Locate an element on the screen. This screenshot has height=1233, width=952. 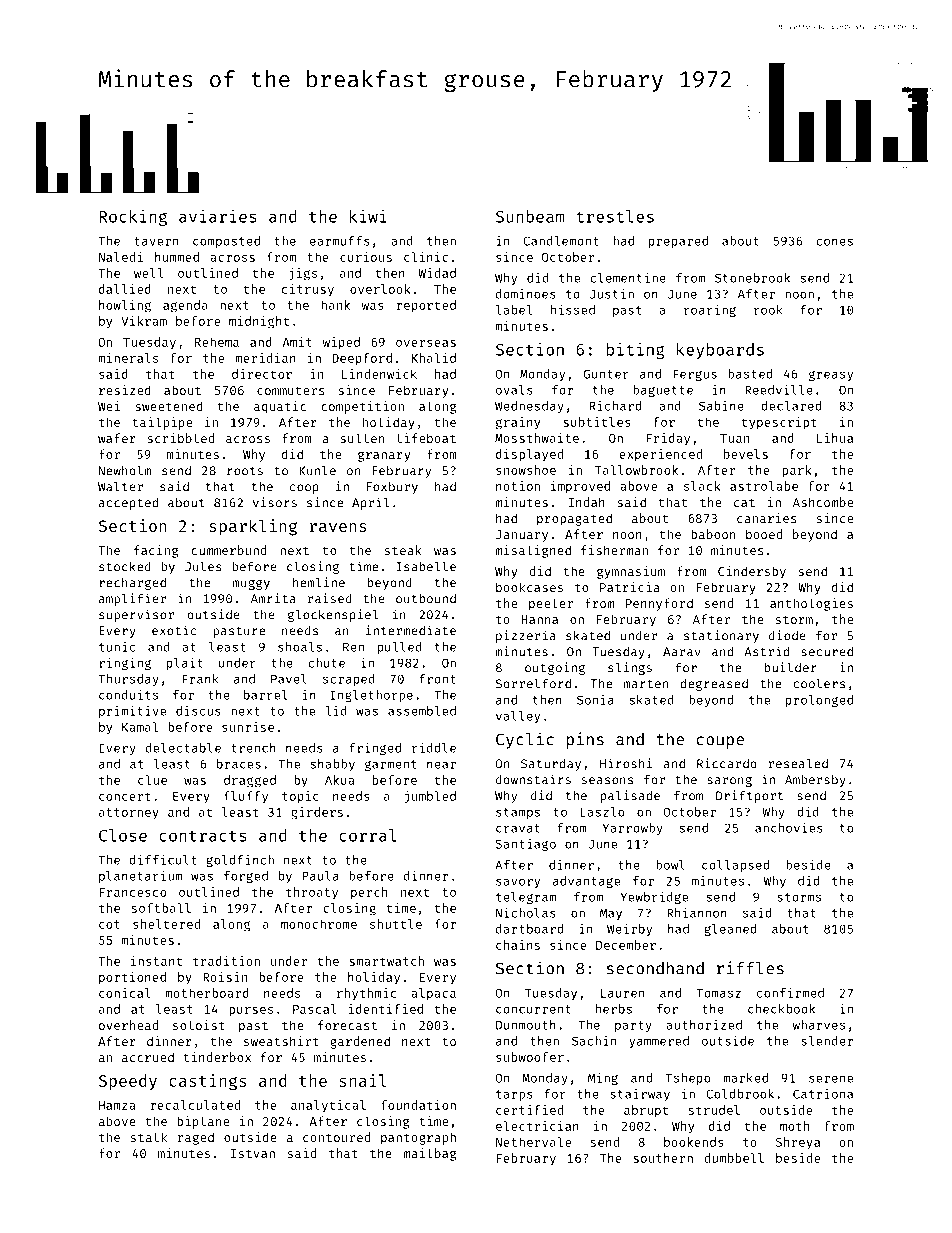
anthologies is located at coordinates (811, 604).
